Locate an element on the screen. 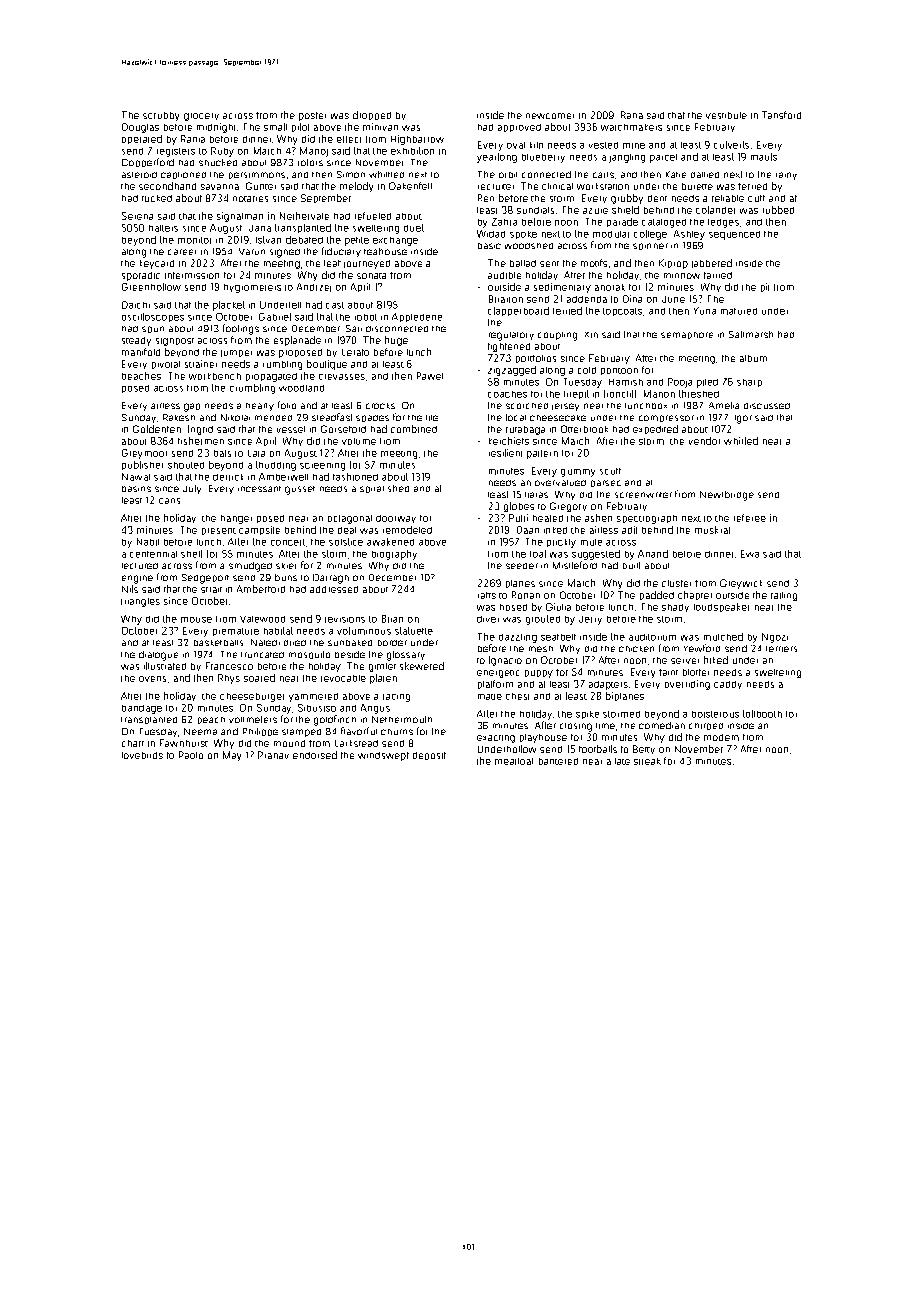 The width and height of the screenshot is (924, 1308). Greymoor is located at coordinates (144, 454).
